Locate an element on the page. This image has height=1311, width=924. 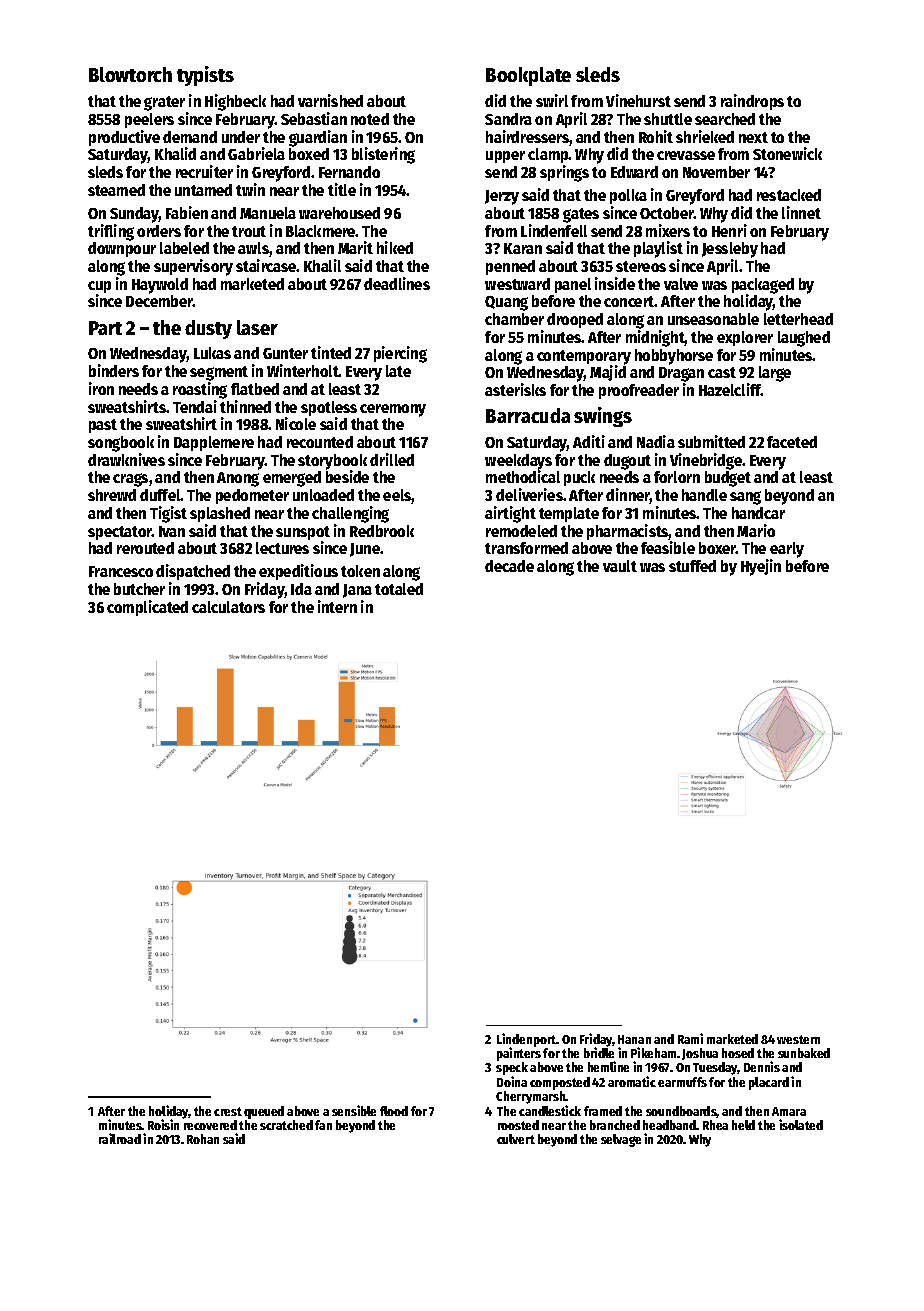
Dapplemere is located at coordinates (214, 443).
